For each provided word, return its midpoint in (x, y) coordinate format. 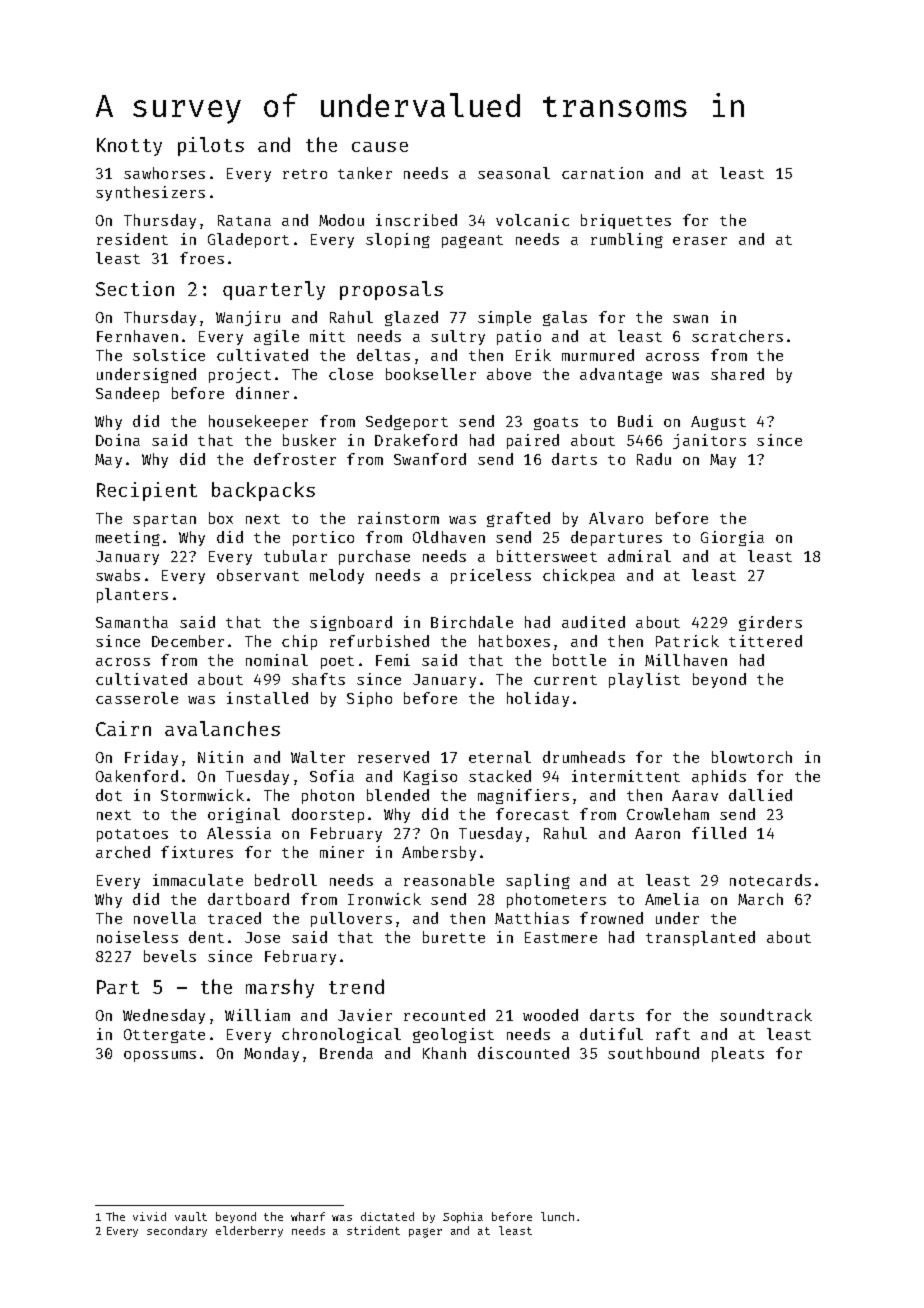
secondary (177, 1231)
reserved (393, 757)
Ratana (244, 220)
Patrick (687, 641)
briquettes (626, 221)
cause (380, 147)
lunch (557, 1216)
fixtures (197, 852)
